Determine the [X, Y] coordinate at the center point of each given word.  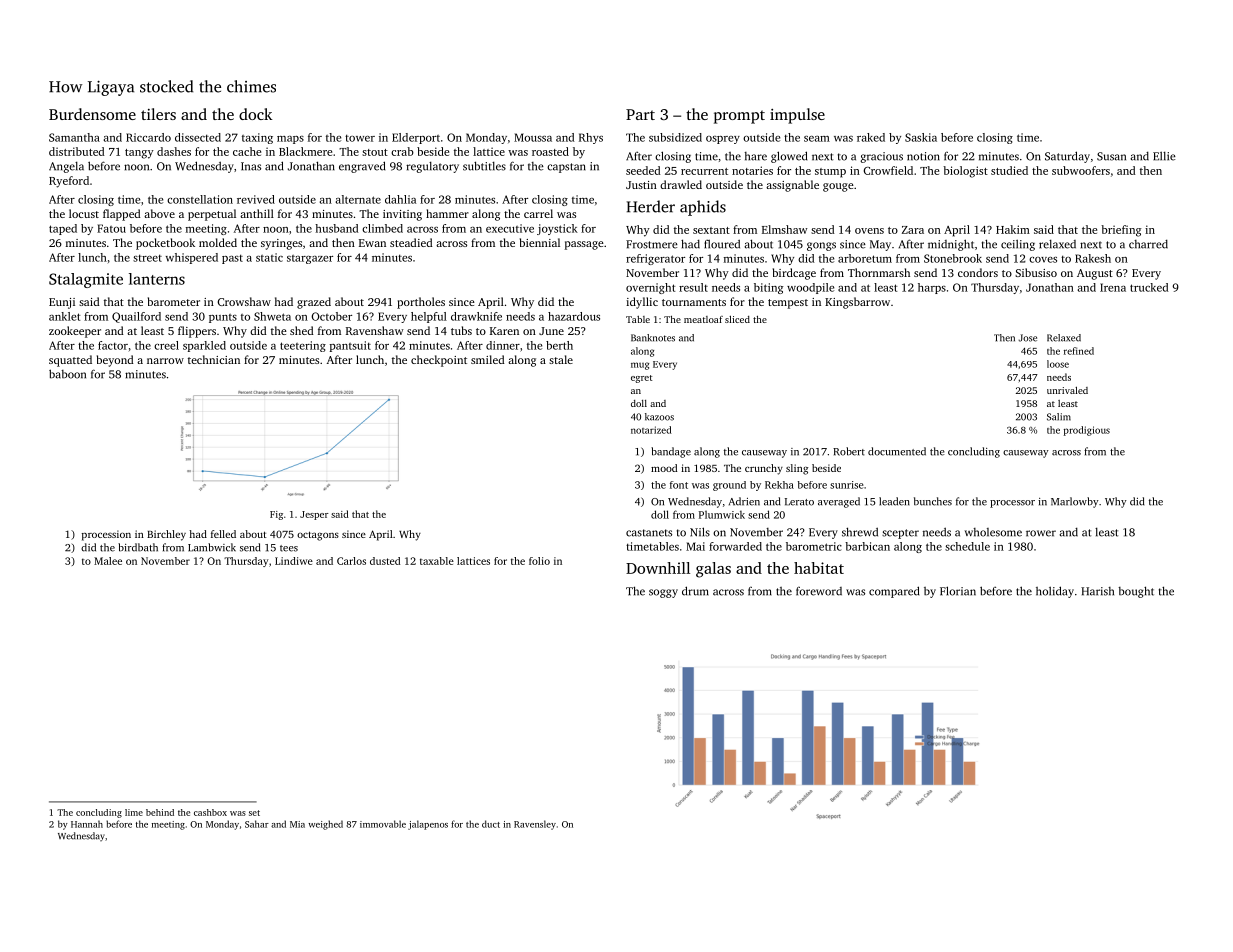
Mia [297, 824]
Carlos [351, 561]
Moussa [533, 137]
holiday [1055, 592]
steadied [411, 242]
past [232, 259]
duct [491, 824]
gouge [838, 187]
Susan [1111, 156]
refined [1079, 351]
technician [214, 359]
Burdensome [92, 114]
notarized [651, 430]
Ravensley [535, 825]
